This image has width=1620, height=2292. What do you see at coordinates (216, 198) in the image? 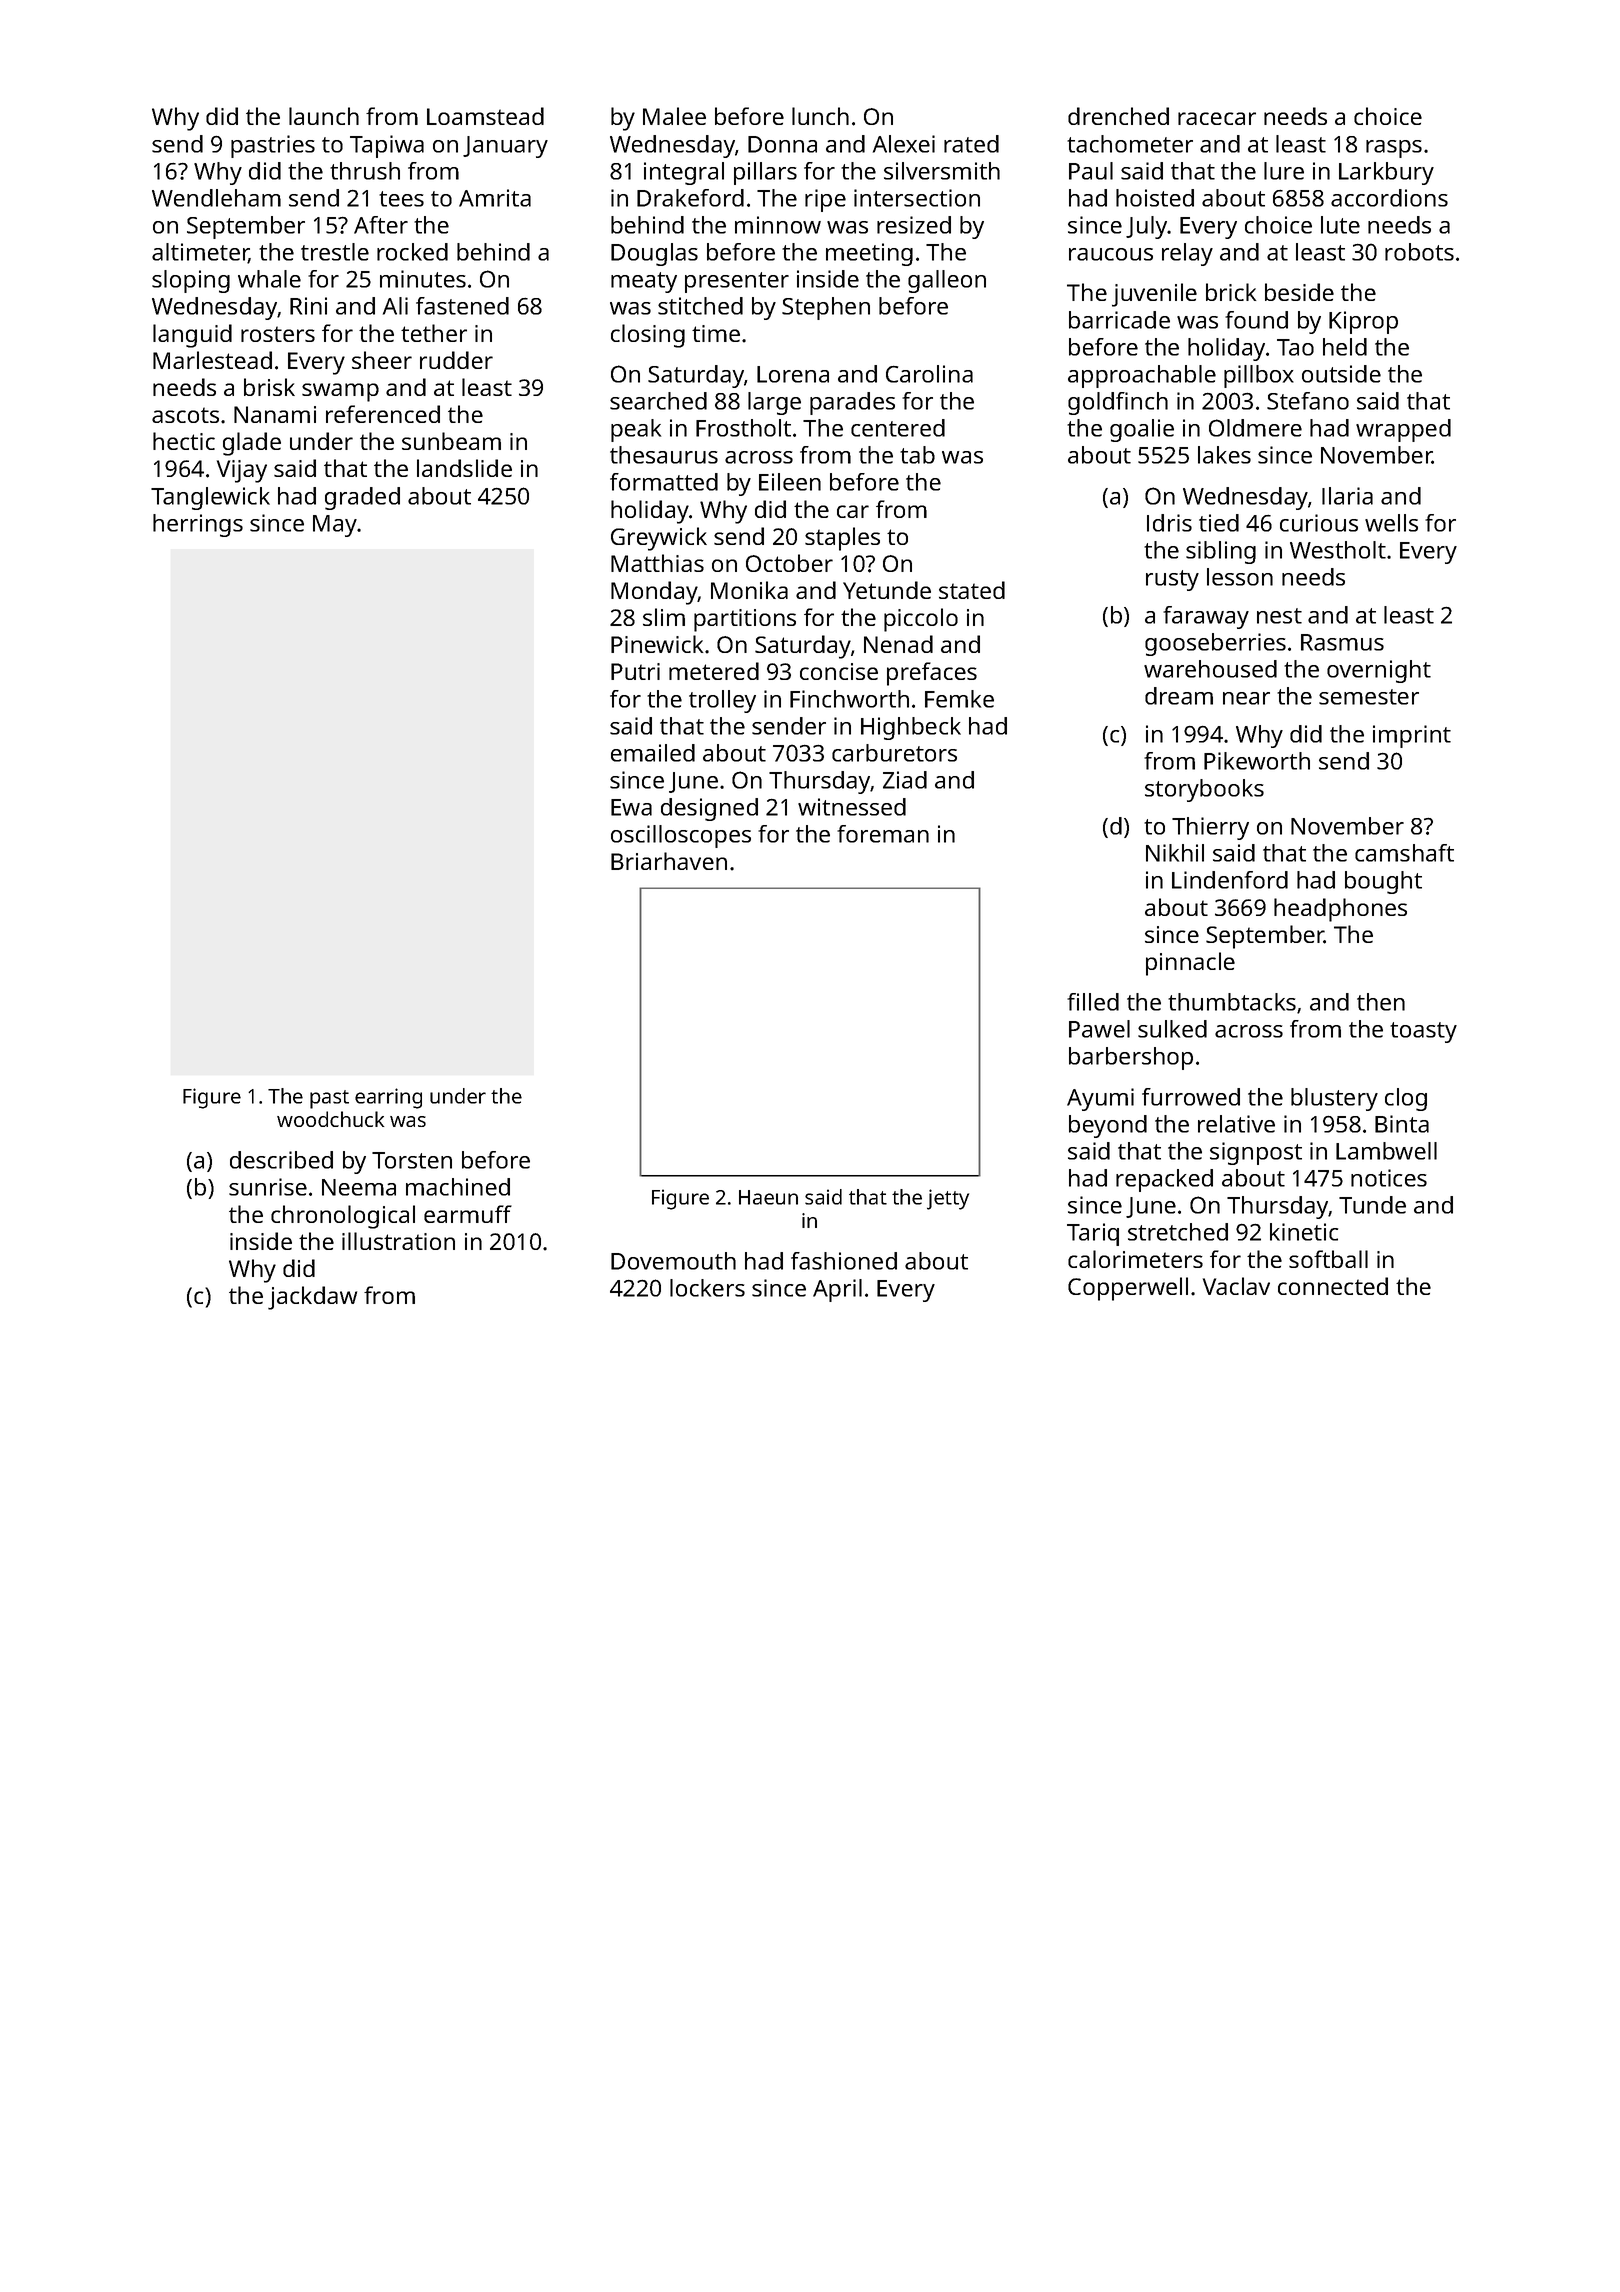
I see `Wendleham` at bounding box center [216, 198].
